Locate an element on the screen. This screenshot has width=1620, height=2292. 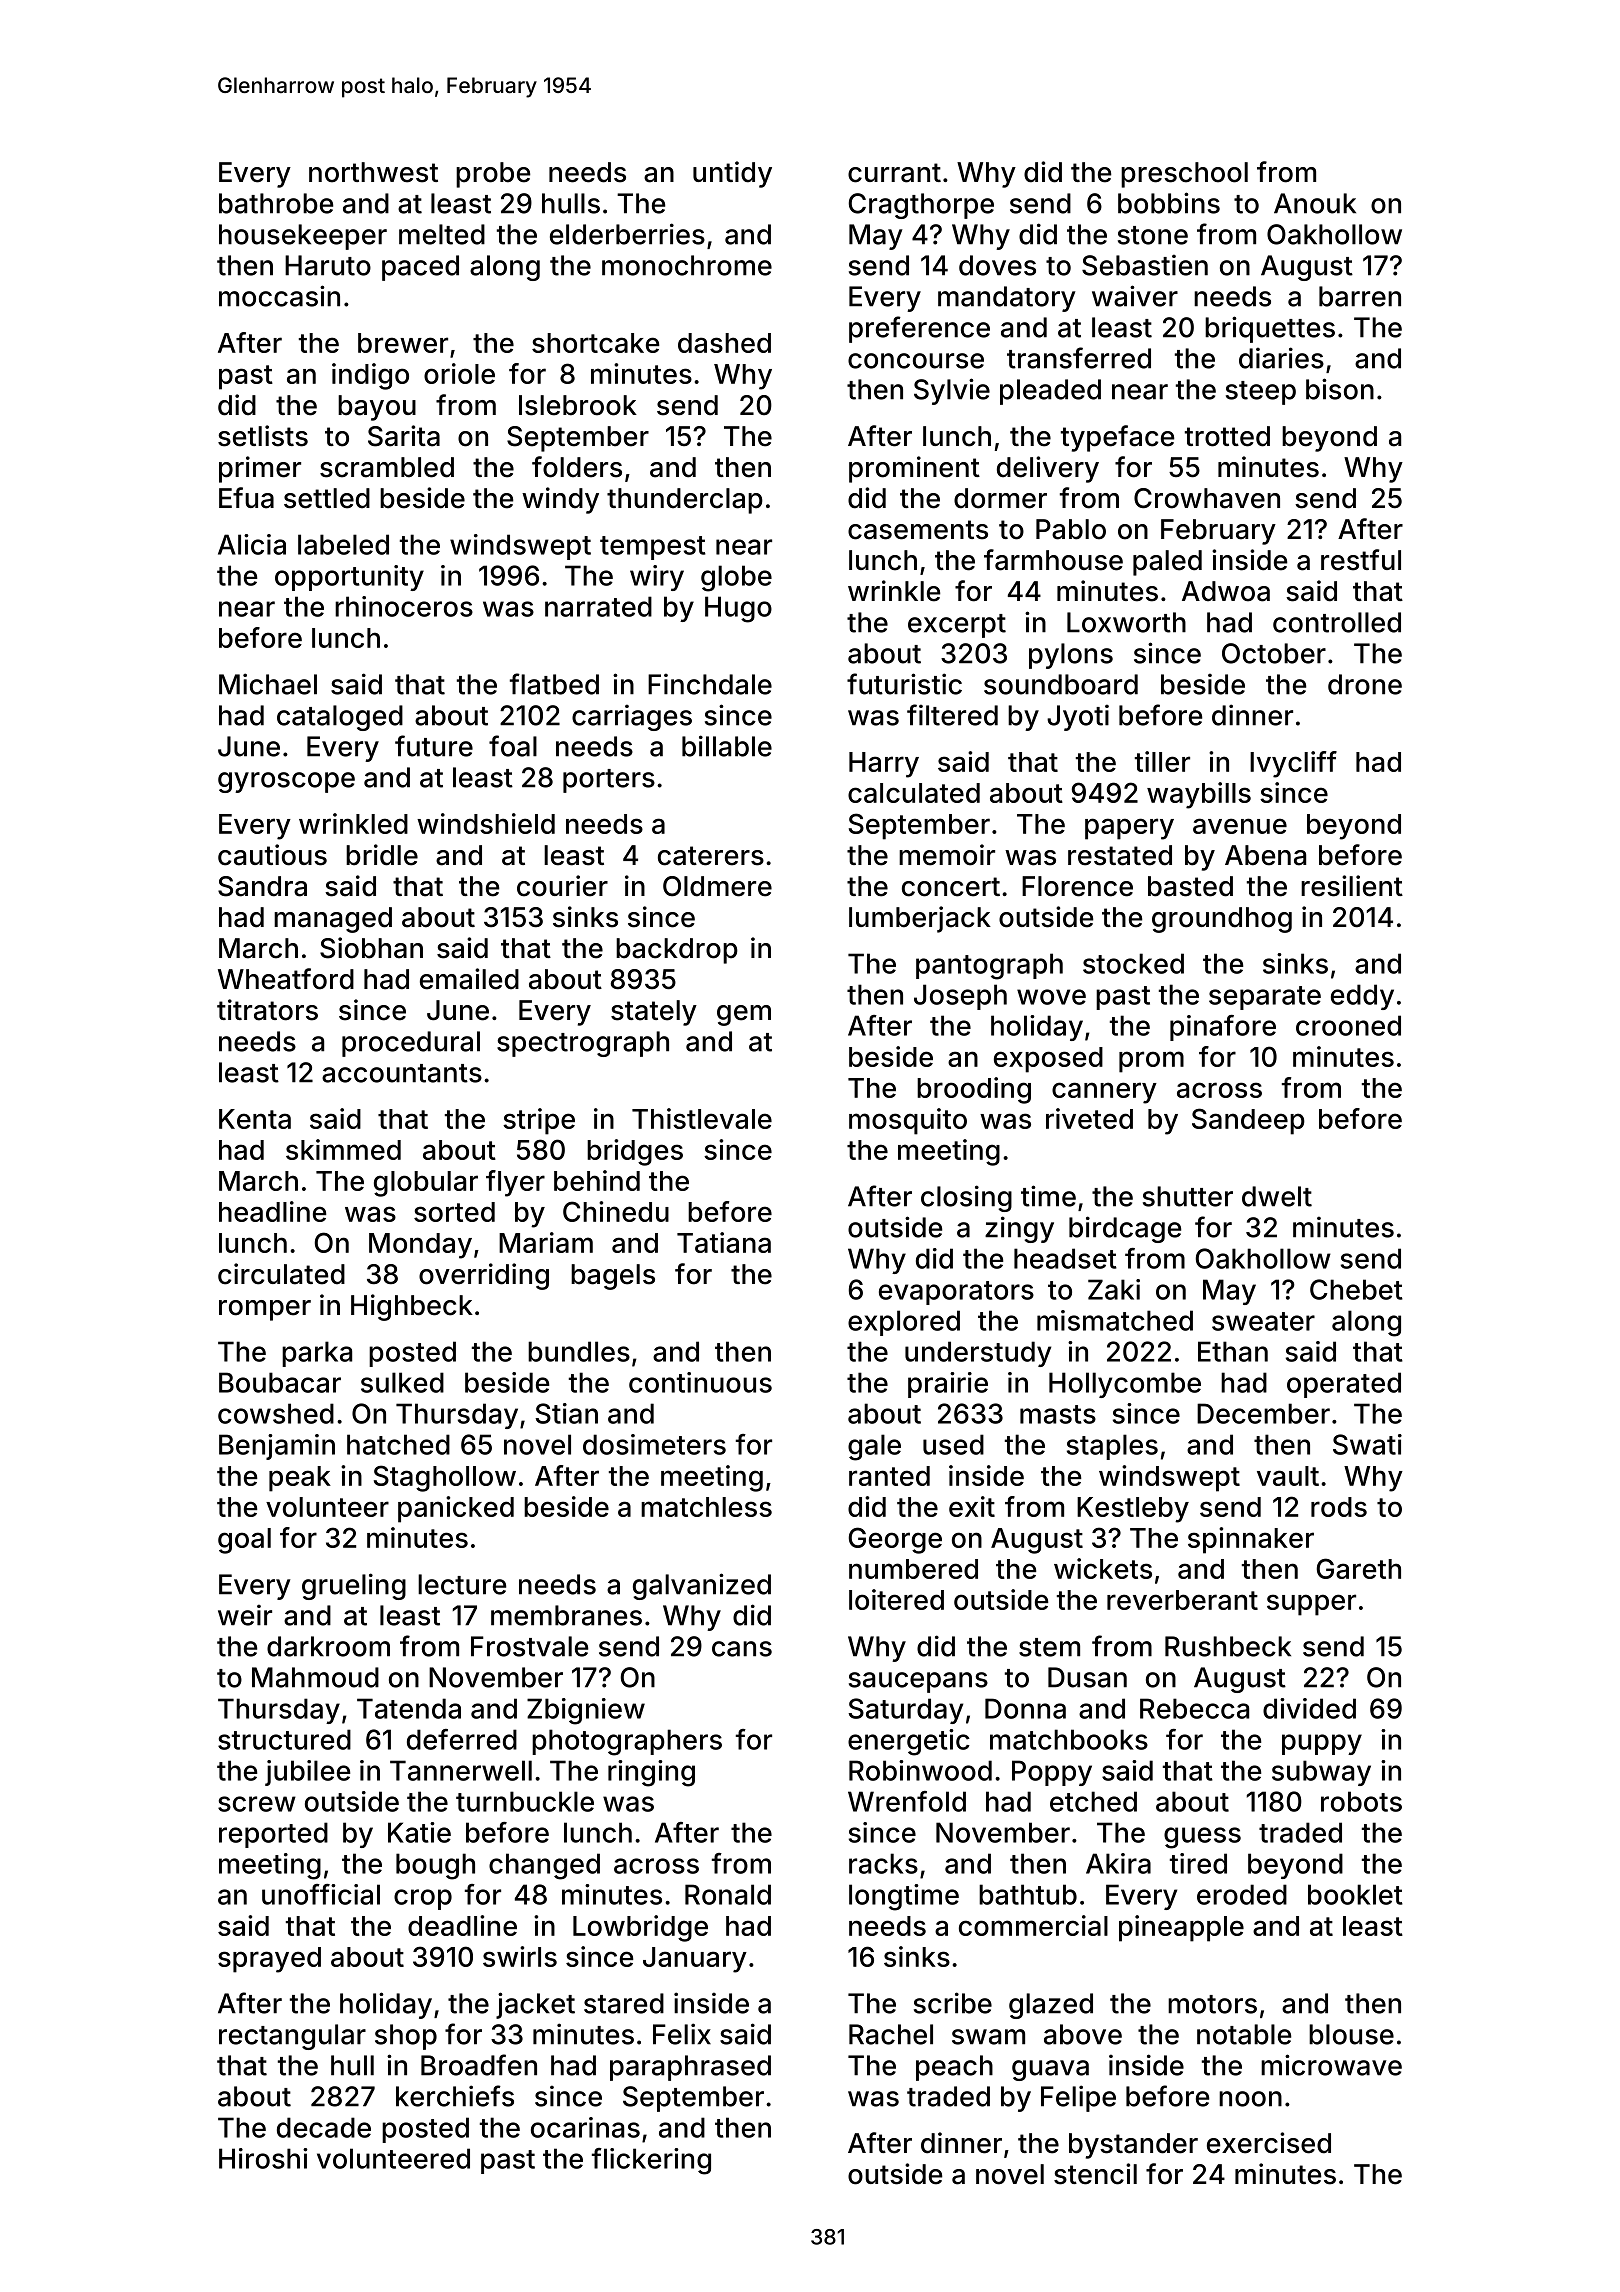
primer is located at coordinates (260, 469).
